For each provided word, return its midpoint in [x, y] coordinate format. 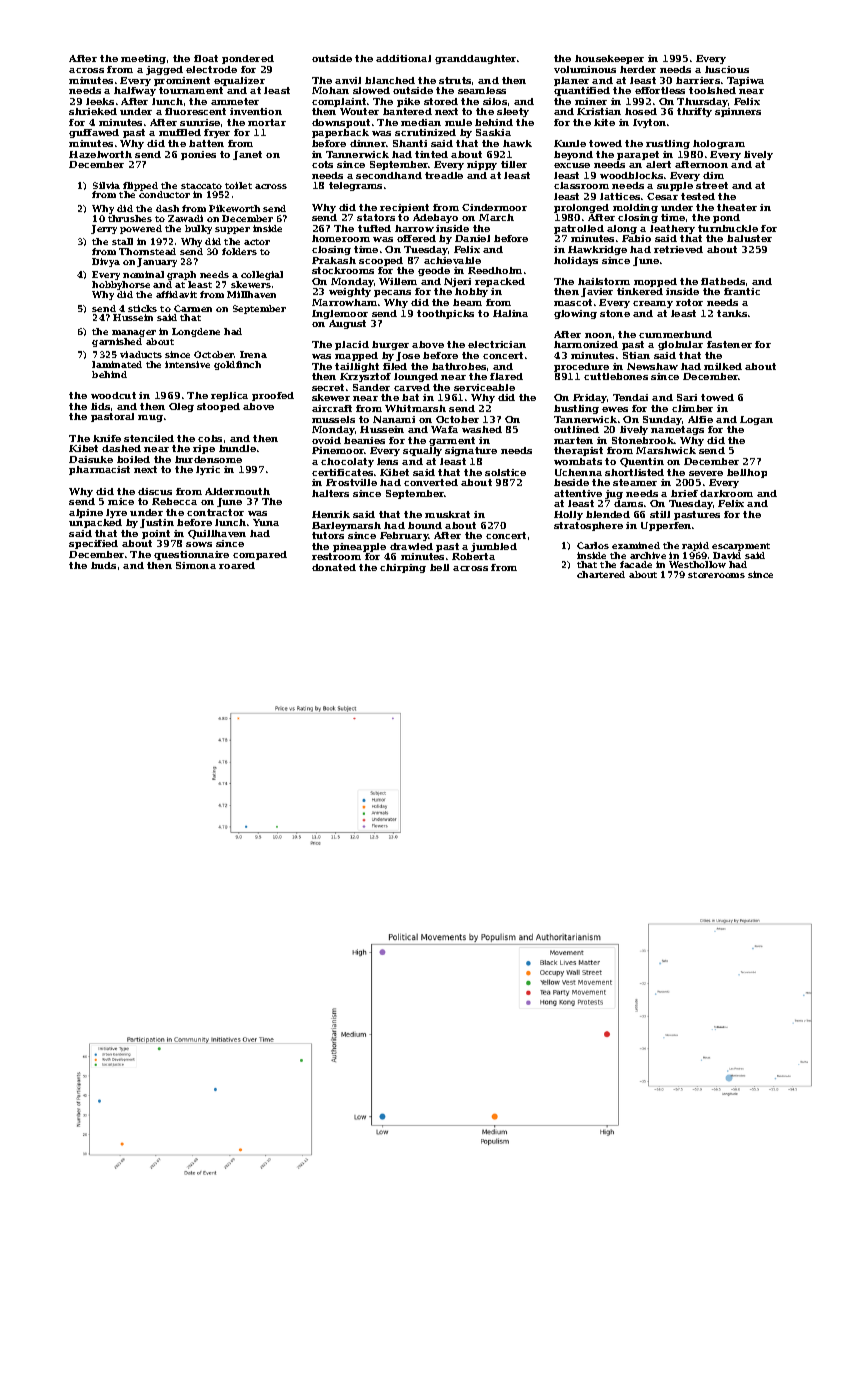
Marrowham [344, 302]
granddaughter [475, 59]
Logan [756, 420]
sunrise [200, 122]
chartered [601, 574]
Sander [371, 387]
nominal [143, 274]
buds [103, 565]
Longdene [196, 332]
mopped [655, 282]
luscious [727, 69]
